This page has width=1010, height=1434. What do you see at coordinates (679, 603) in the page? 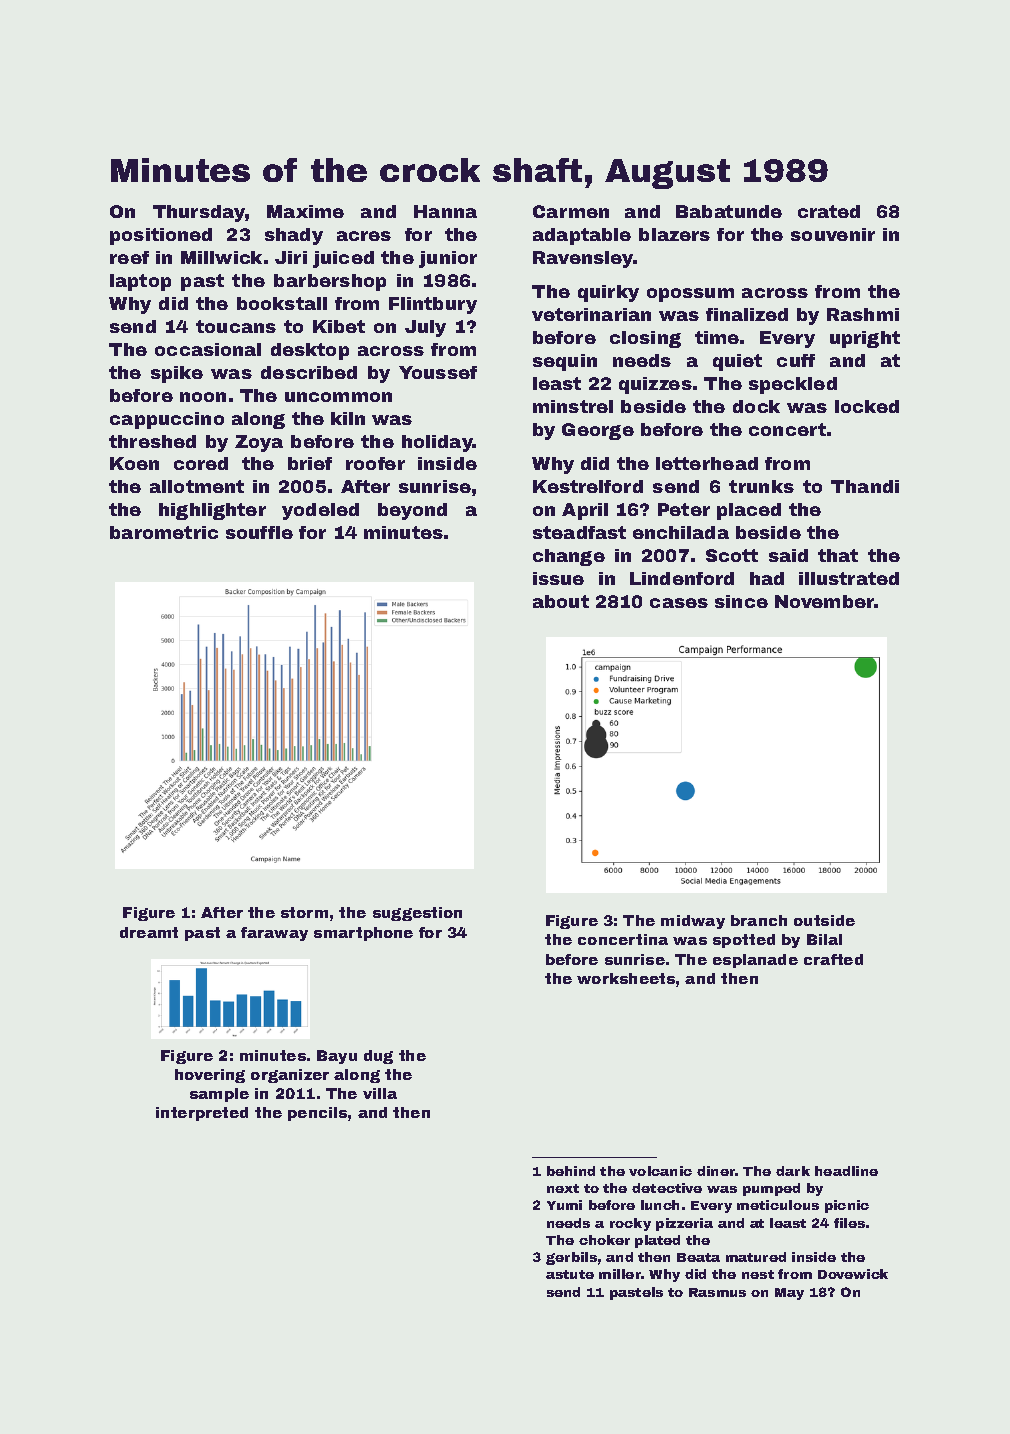
I see `cases` at bounding box center [679, 603].
